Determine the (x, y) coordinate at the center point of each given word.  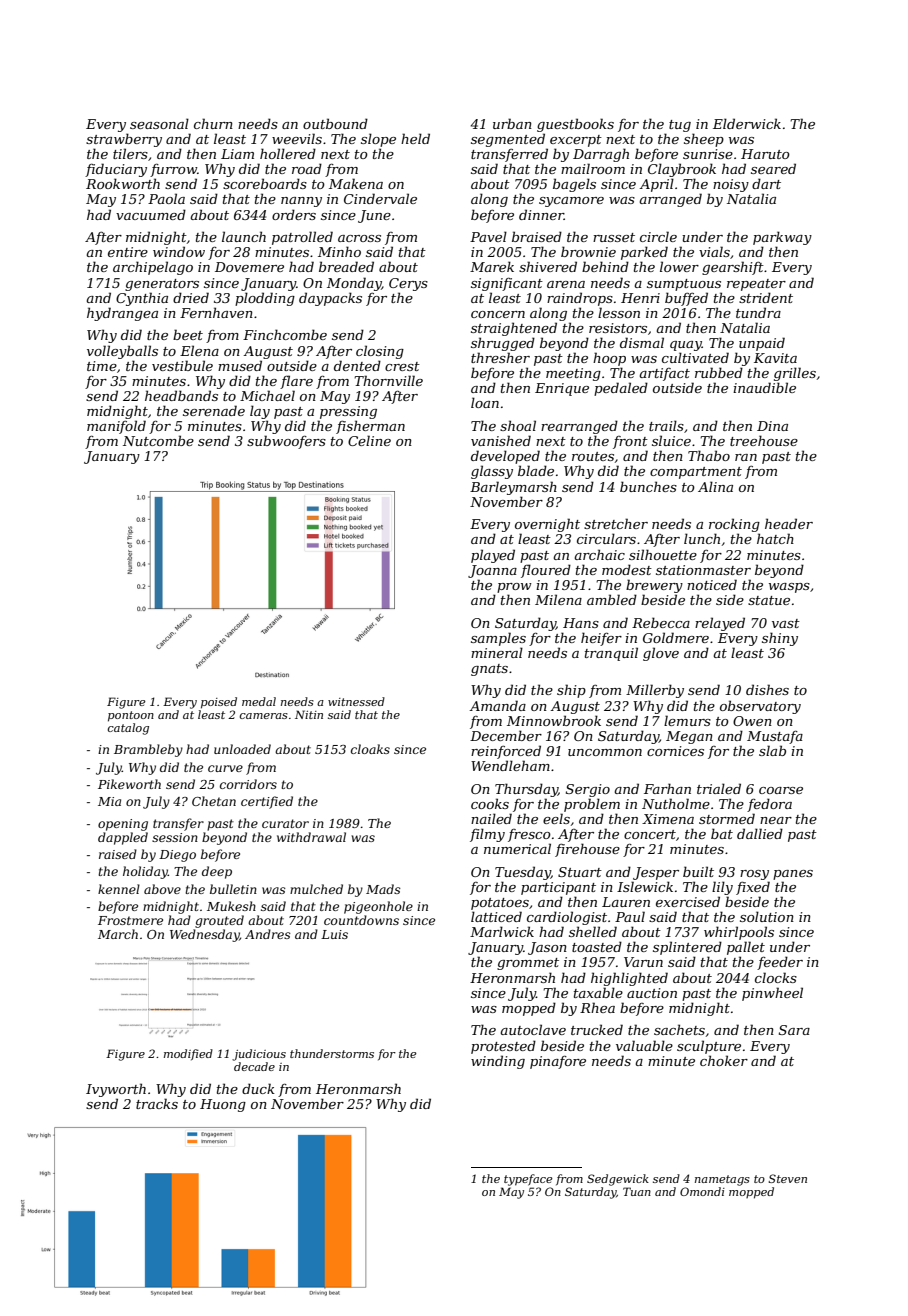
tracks (157, 1103)
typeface (528, 1180)
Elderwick (747, 123)
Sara (794, 1030)
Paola (166, 198)
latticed (496, 916)
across (359, 238)
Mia (109, 801)
